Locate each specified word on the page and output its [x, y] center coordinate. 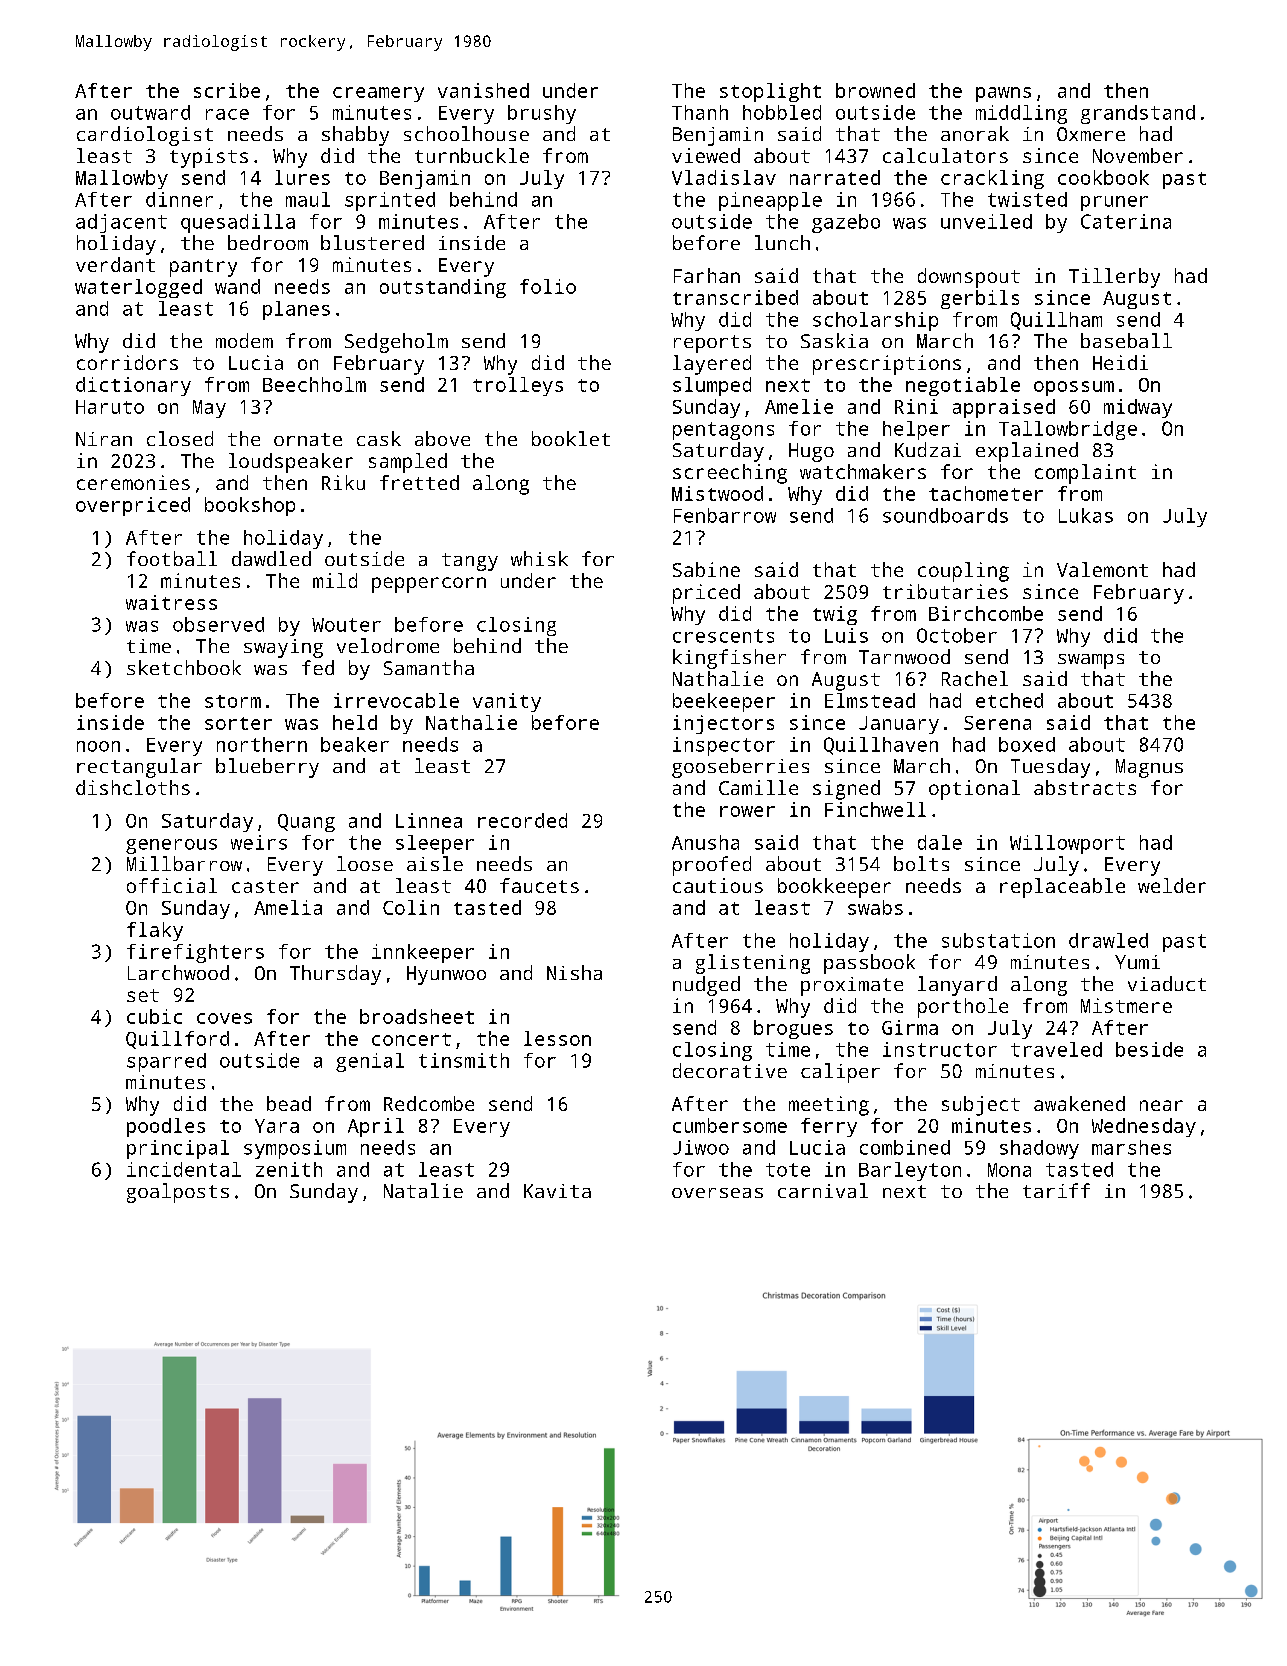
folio [548, 286]
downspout [969, 278]
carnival [823, 1190]
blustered [372, 242]
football [172, 558]
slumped [712, 386]
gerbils [980, 299]
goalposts [178, 1193]
